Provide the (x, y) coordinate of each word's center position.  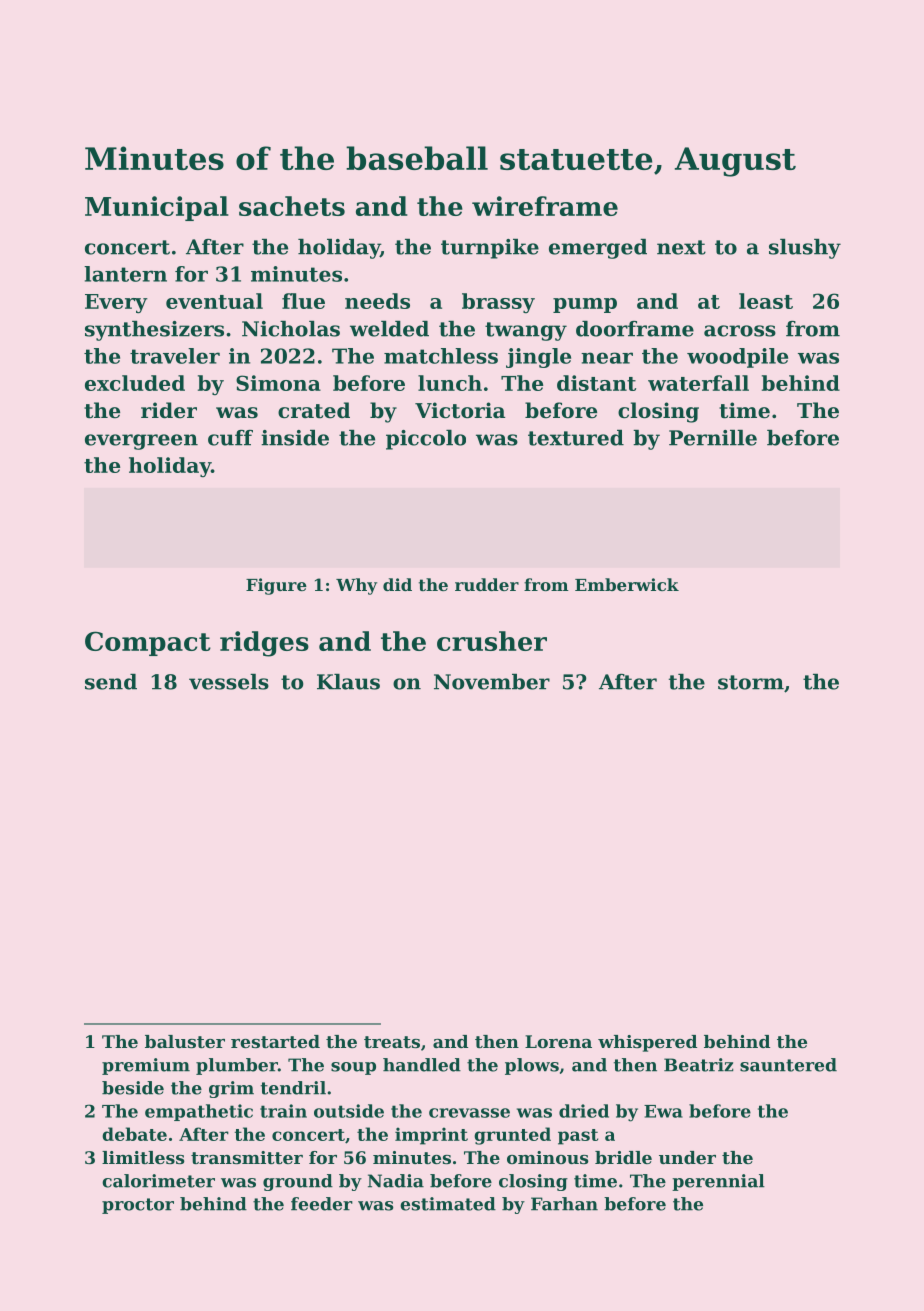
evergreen (141, 442)
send (111, 682)
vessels (229, 682)
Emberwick (627, 584)
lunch (450, 383)
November (492, 682)
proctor (138, 1206)
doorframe (635, 329)
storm (751, 682)
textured (576, 438)
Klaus (348, 682)
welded (389, 329)
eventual (214, 301)
